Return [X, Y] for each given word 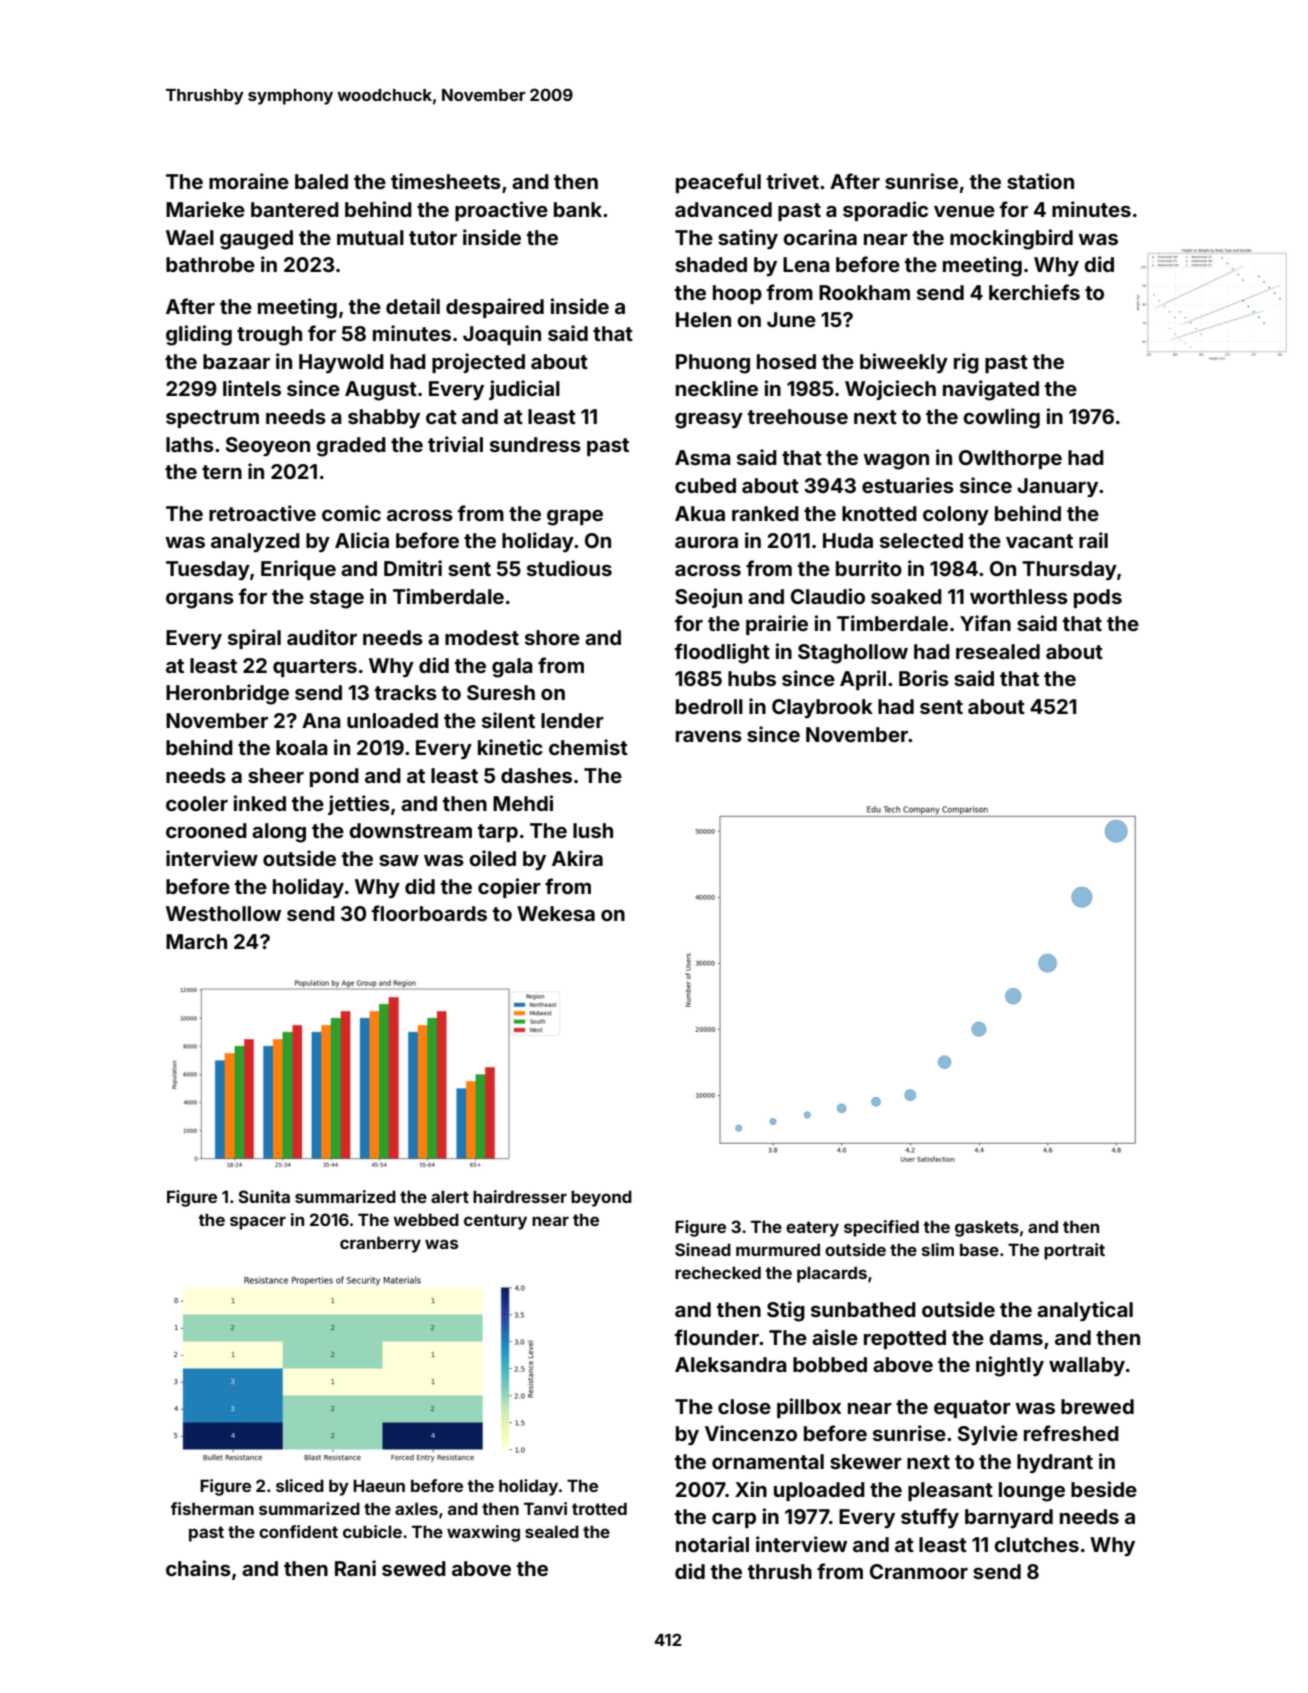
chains [198, 1568]
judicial [524, 390]
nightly [1010, 1366]
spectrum [212, 419]
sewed [414, 1568]
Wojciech [890, 390]
